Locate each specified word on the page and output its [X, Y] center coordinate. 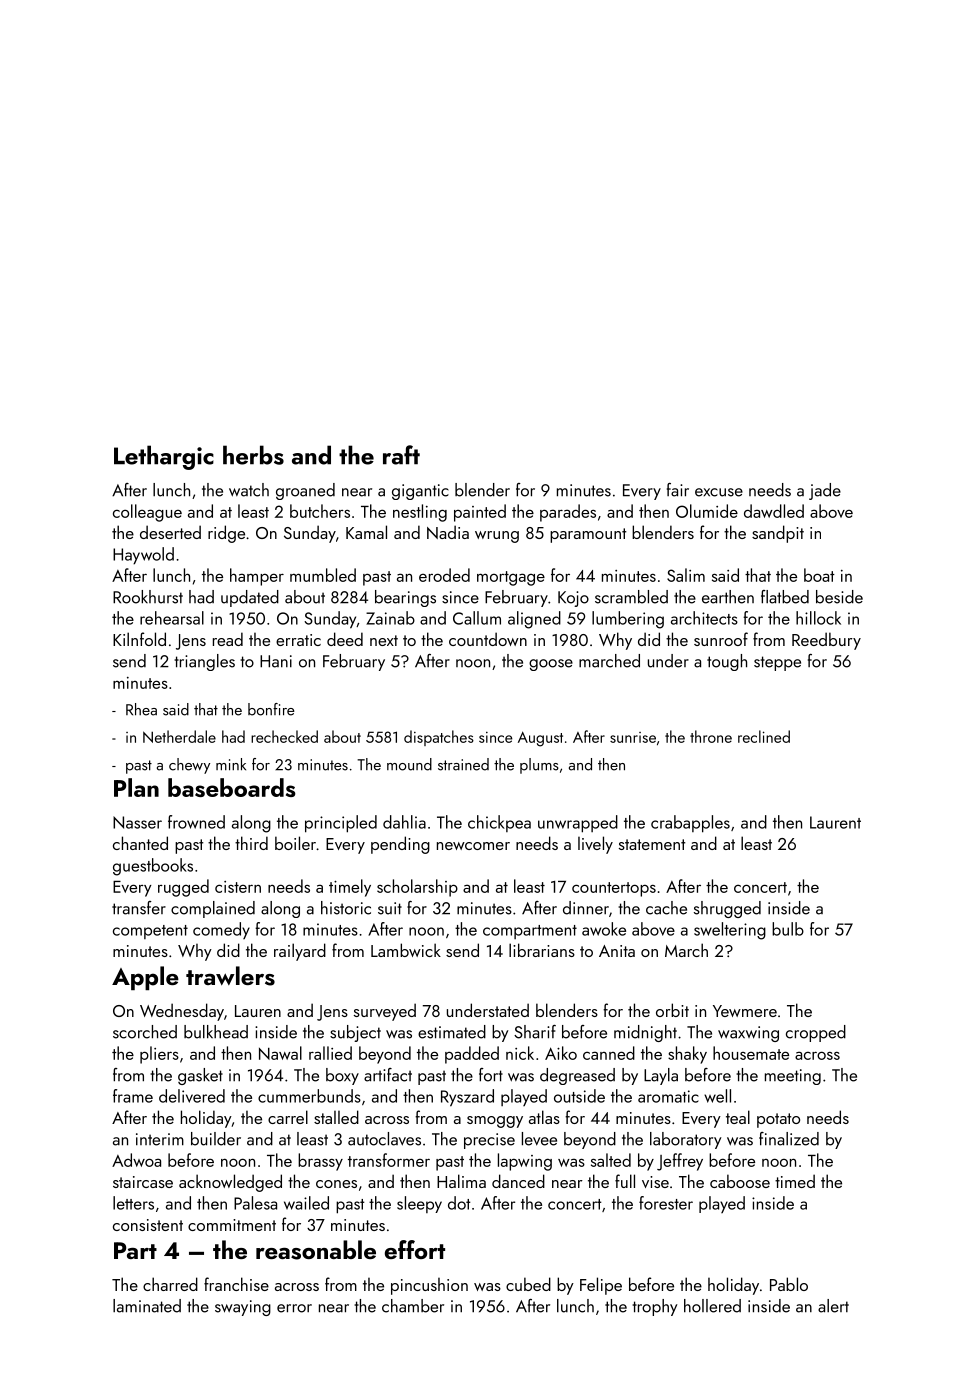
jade [825, 491]
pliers [159, 1055]
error [294, 1308]
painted [480, 513]
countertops [614, 889]
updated [250, 598]
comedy [221, 930]
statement [652, 844]
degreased [577, 1076]
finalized [789, 1139]
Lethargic [164, 457]
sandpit [778, 534]
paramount [588, 535]
